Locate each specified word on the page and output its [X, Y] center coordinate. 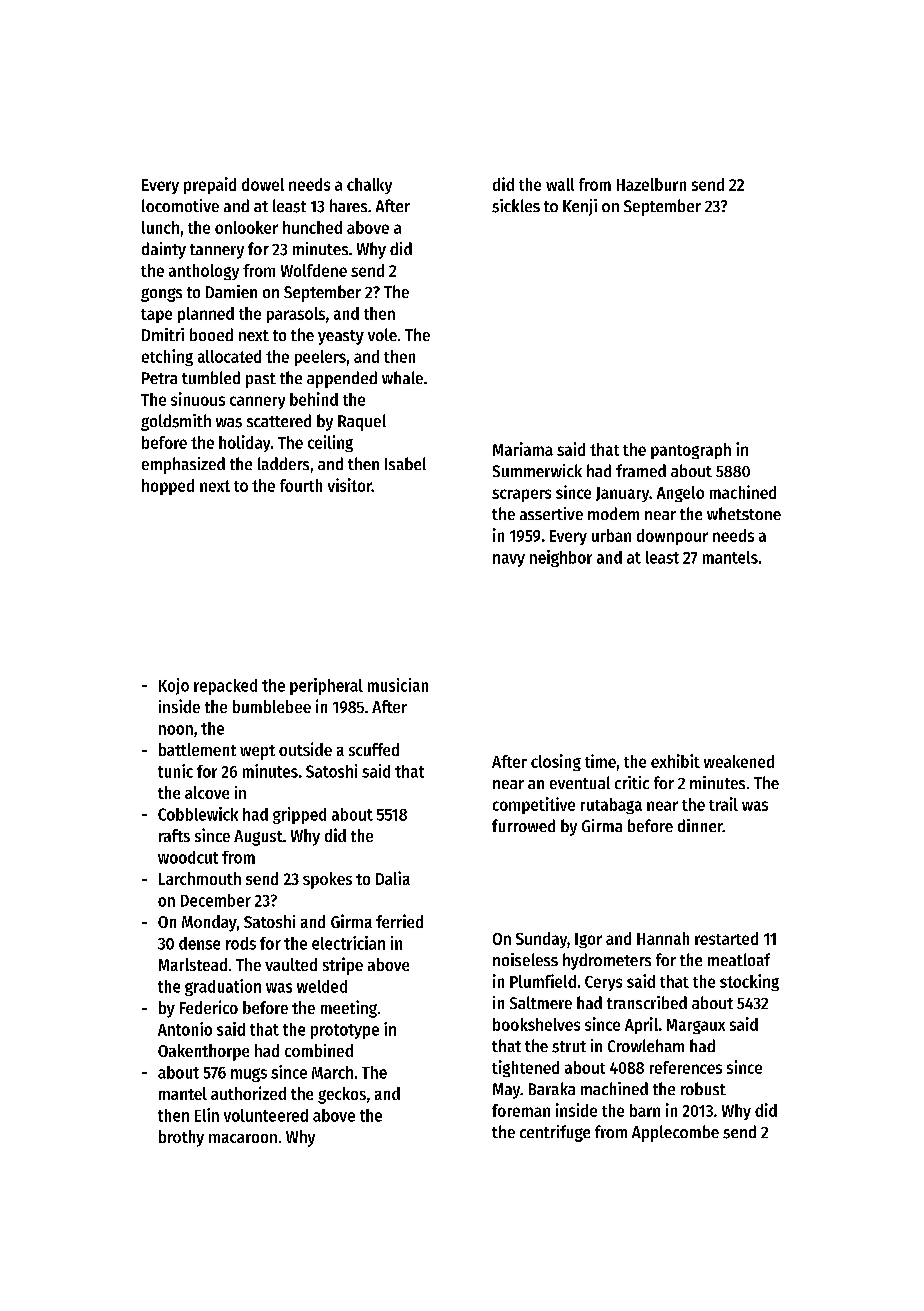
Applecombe [675, 1133]
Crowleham [646, 1045]
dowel [263, 184]
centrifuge [555, 1133]
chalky [369, 186]
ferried [399, 921]
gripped [299, 815]
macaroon [243, 1138]
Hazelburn [651, 184]
